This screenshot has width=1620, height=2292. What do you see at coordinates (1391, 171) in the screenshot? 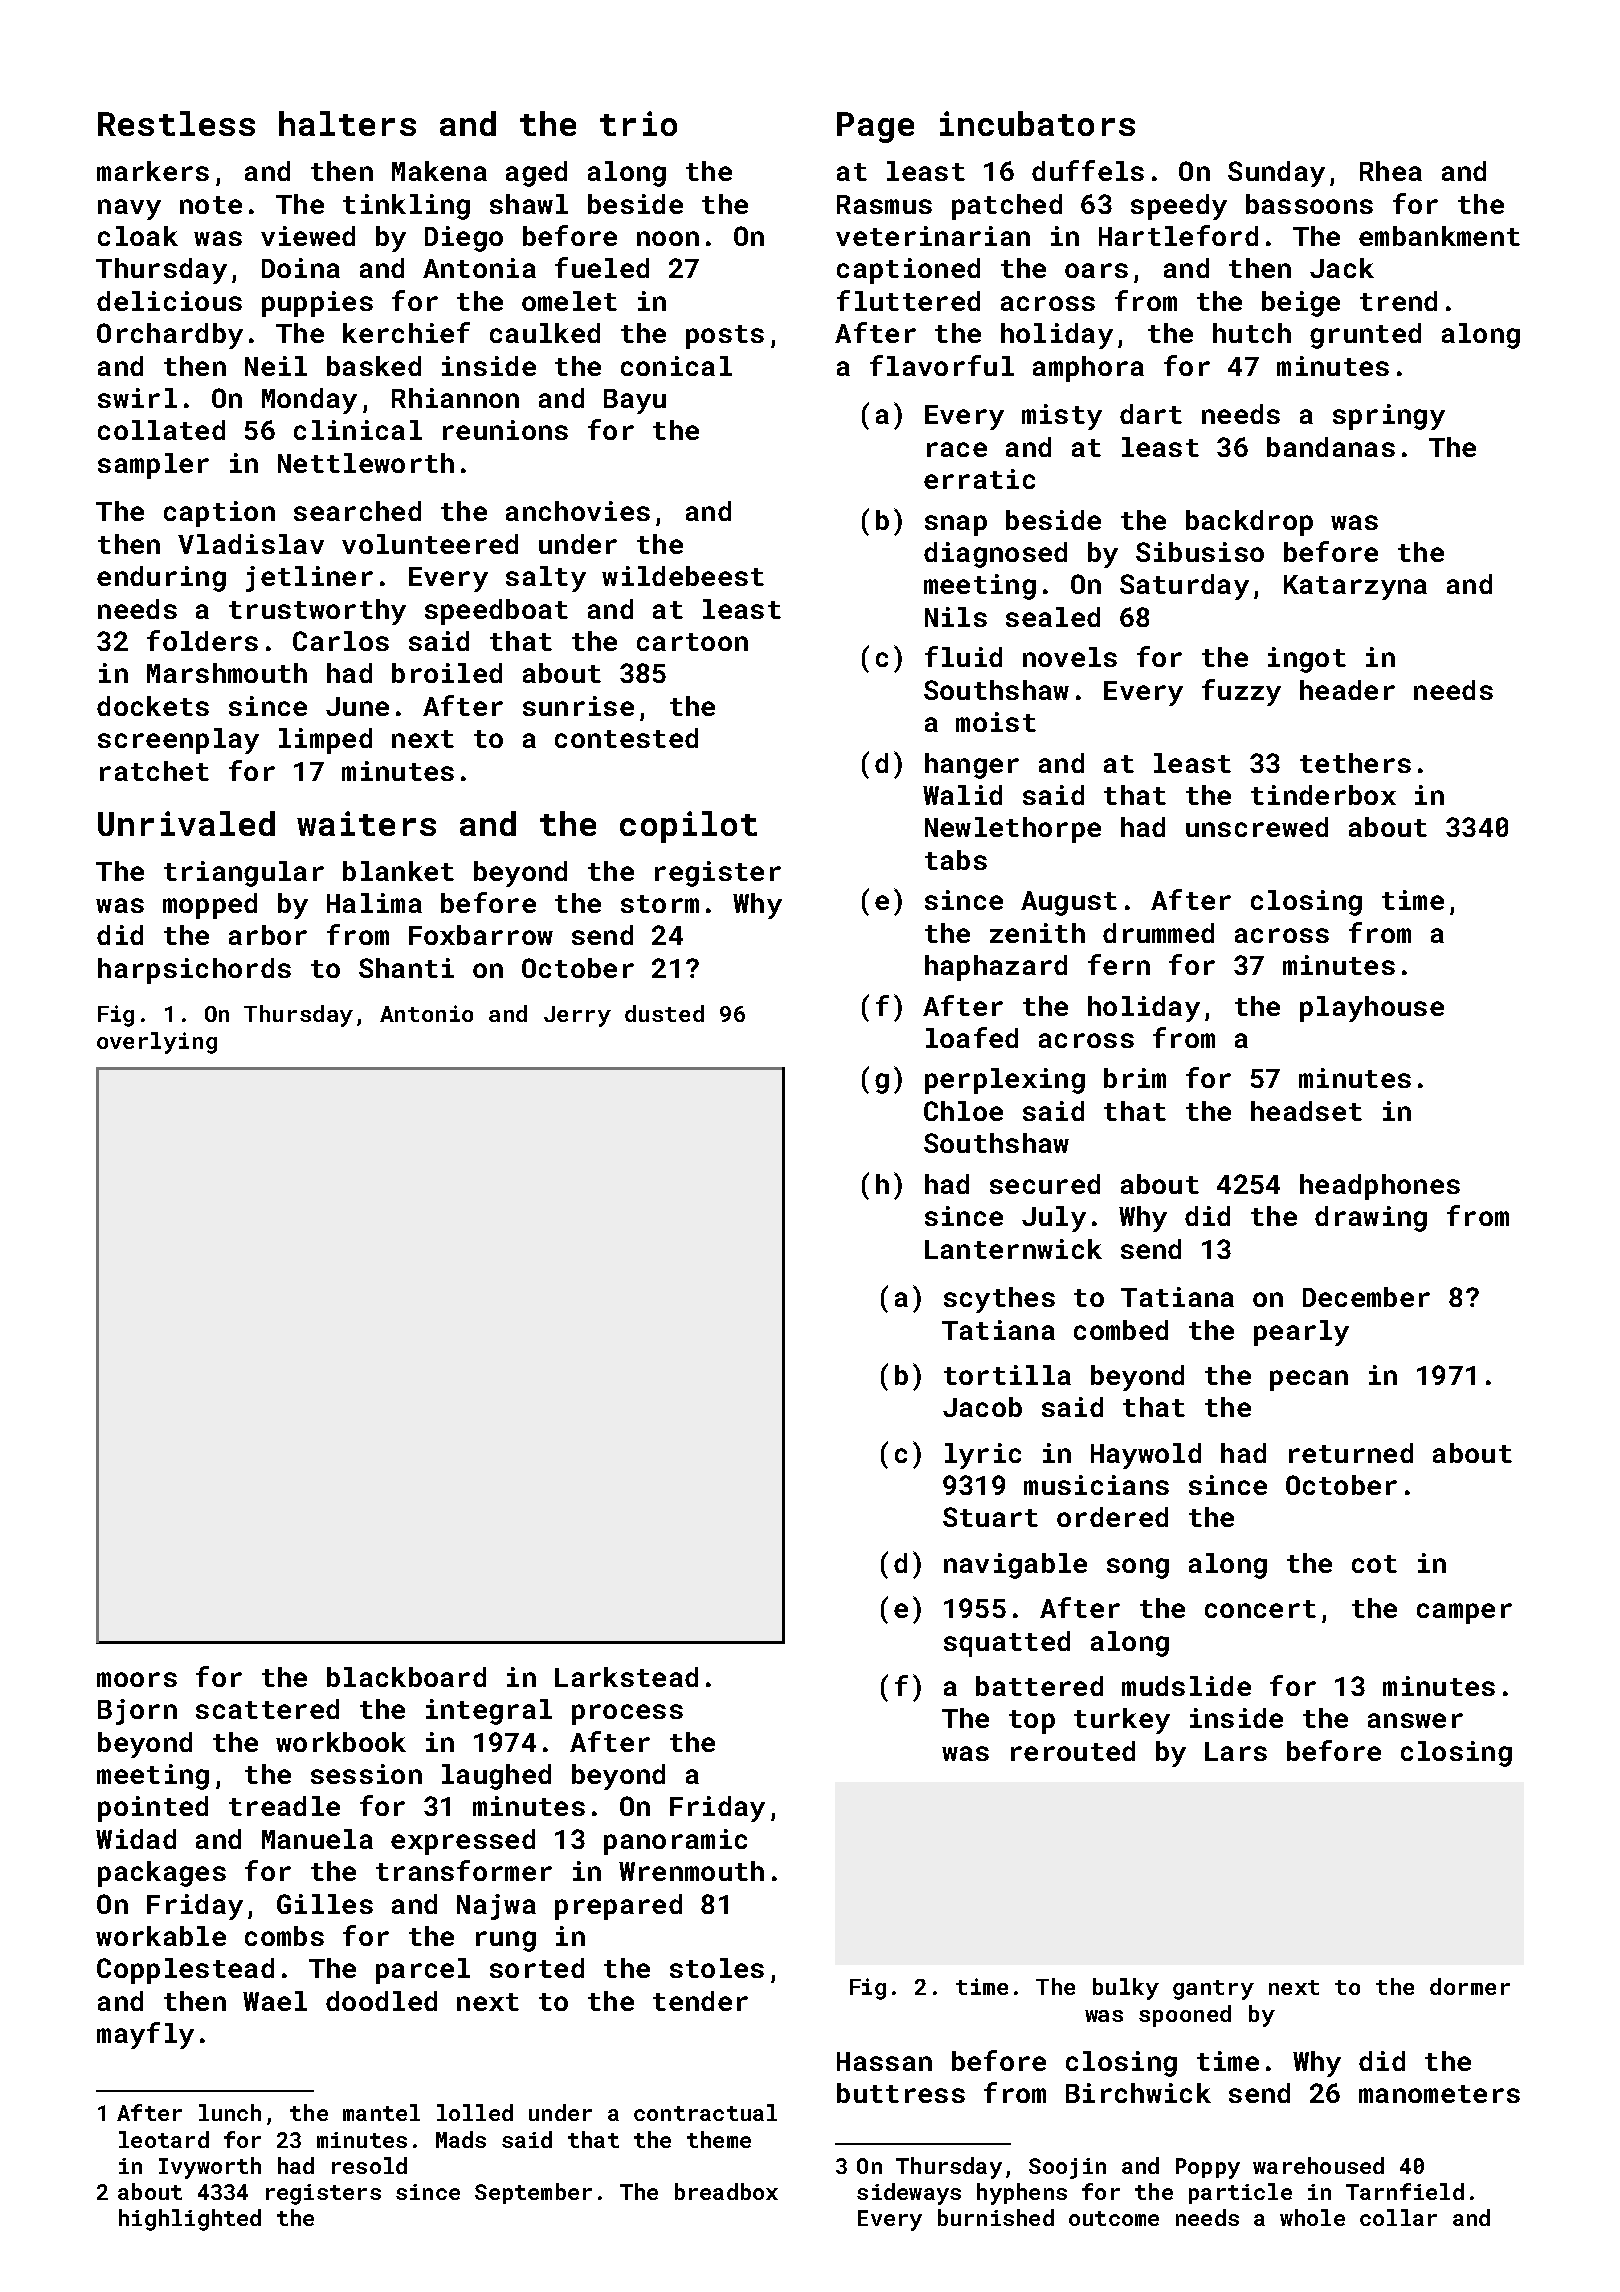
I see `Rhea` at bounding box center [1391, 171].
